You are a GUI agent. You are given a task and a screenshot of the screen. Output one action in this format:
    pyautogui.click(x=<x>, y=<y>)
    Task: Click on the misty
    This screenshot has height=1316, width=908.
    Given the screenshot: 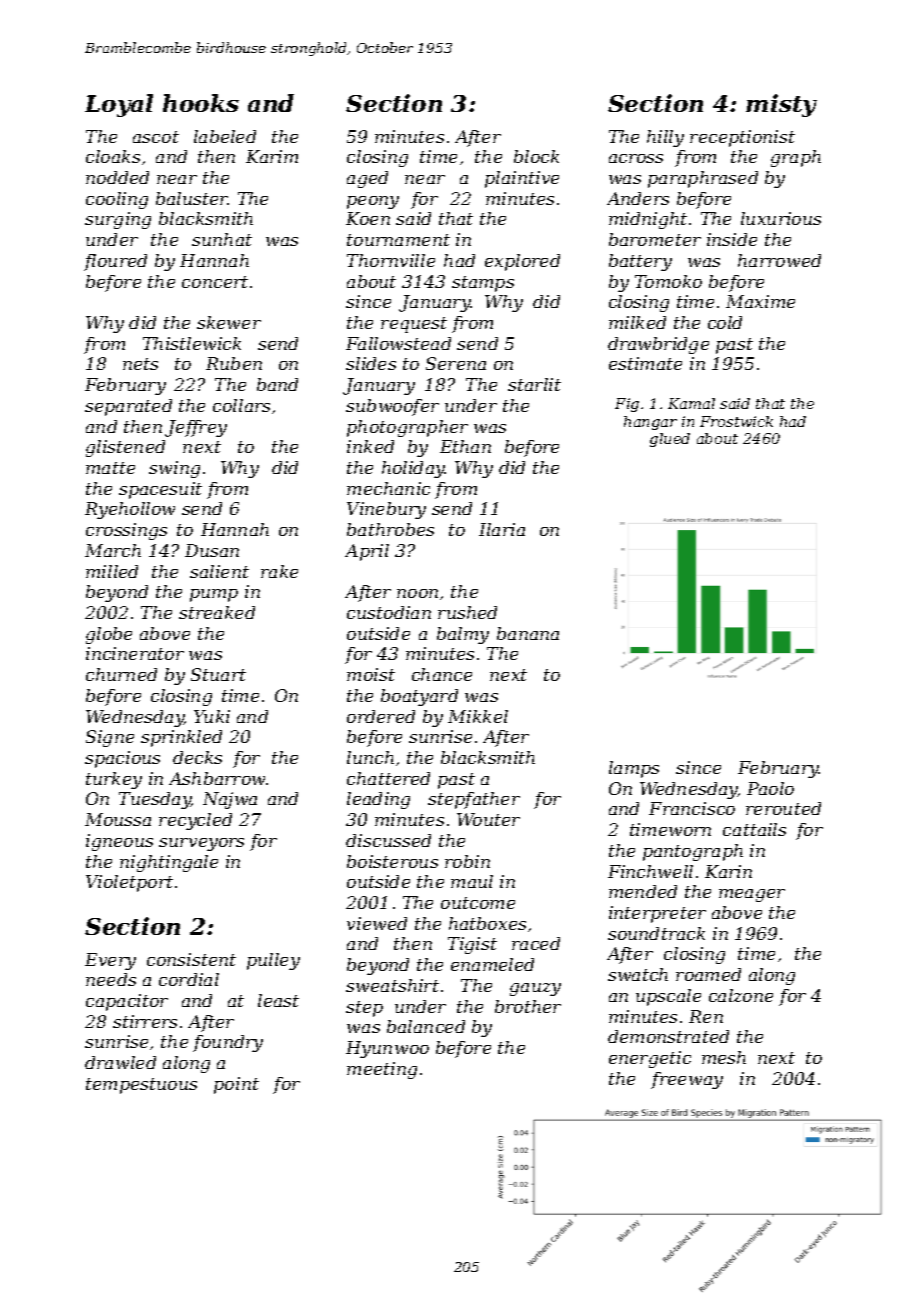 What is the action you would take?
    pyautogui.click(x=781, y=105)
